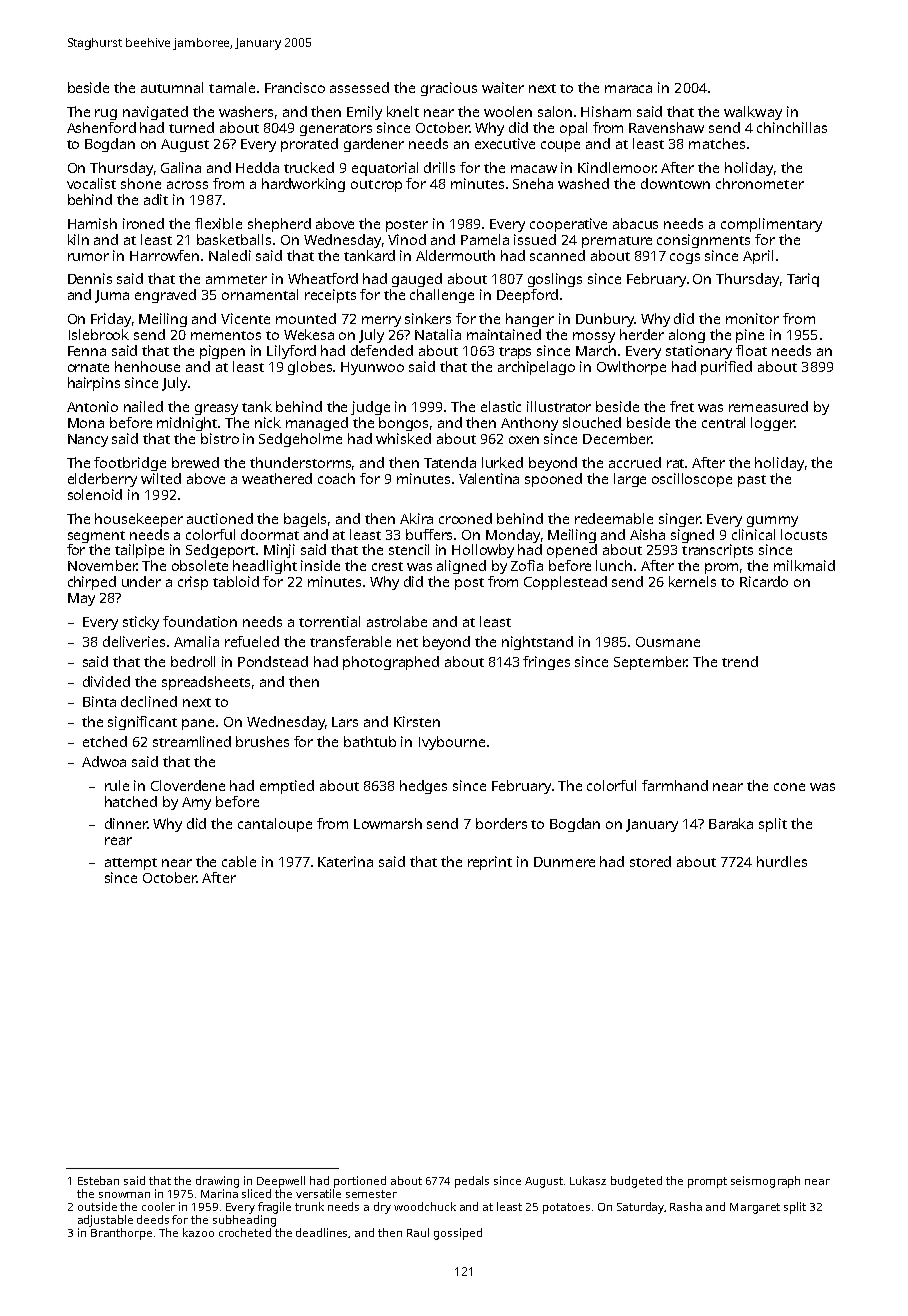  What do you see at coordinates (765, 1182) in the screenshot?
I see `seismograph` at bounding box center [765, 1182].
